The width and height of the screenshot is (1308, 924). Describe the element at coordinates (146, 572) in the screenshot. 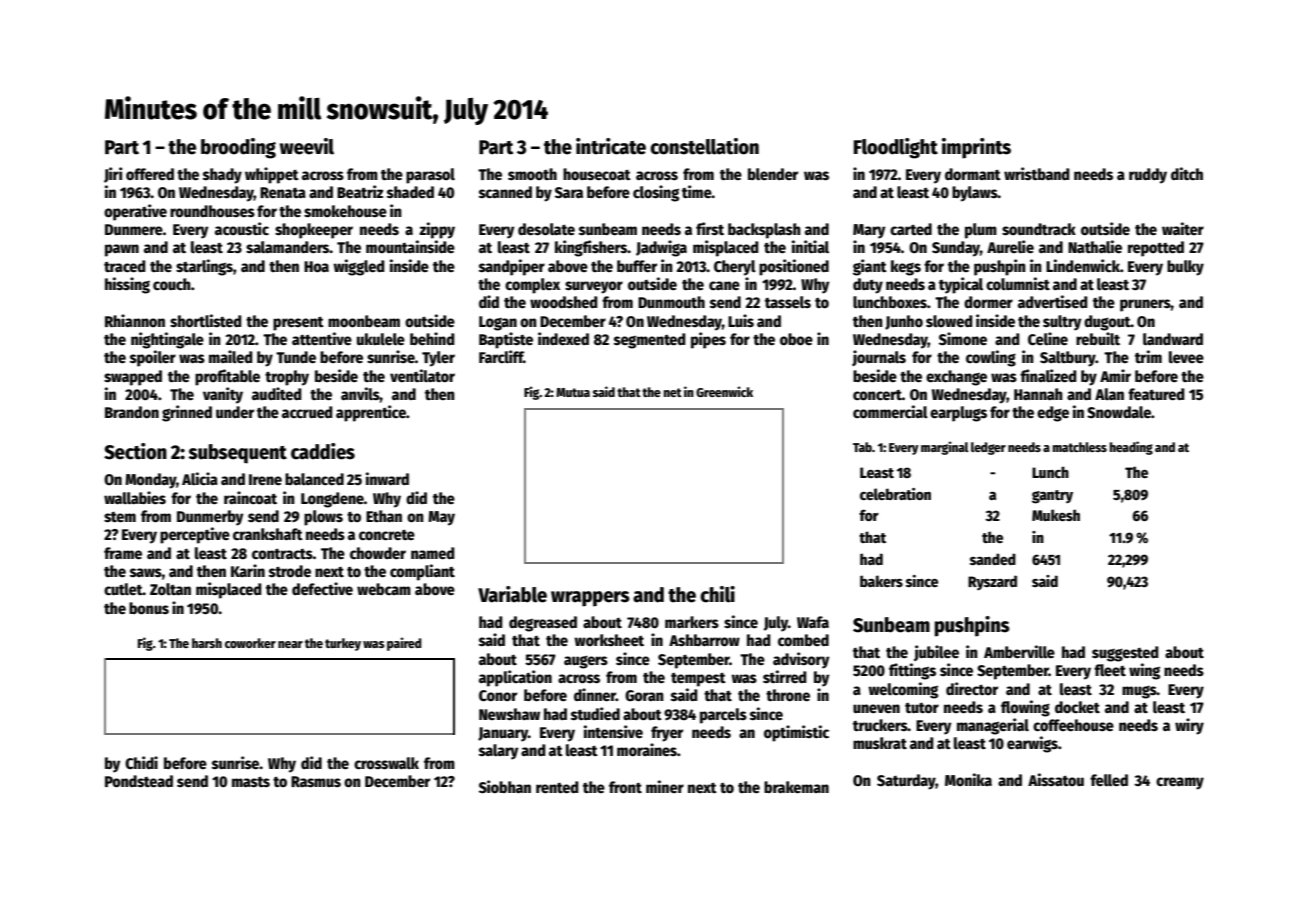

I see `saws` at that location.
